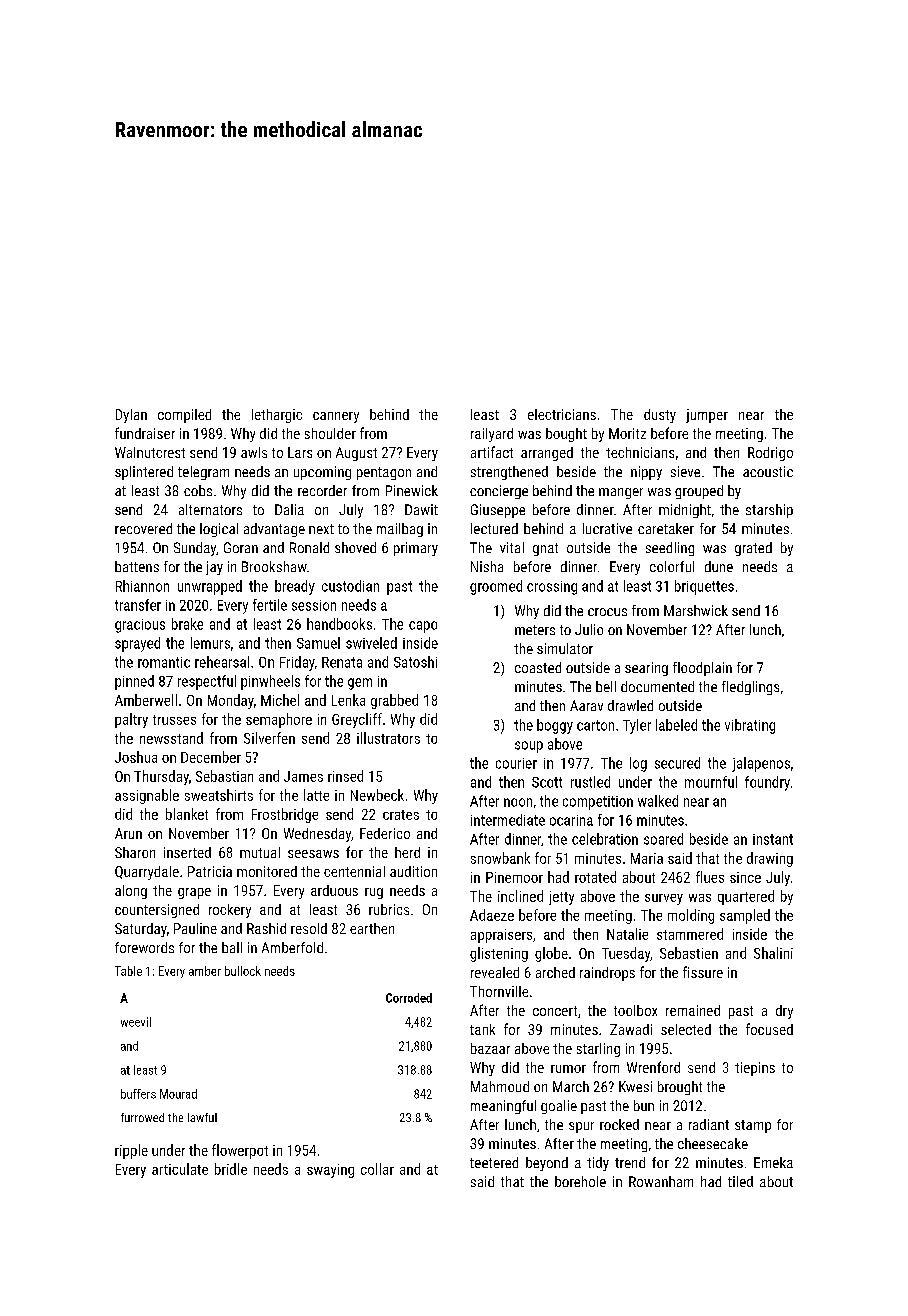 The height and width of the screenshot is (1316, 908). I want to click on bridle, so click(231, 1169).
